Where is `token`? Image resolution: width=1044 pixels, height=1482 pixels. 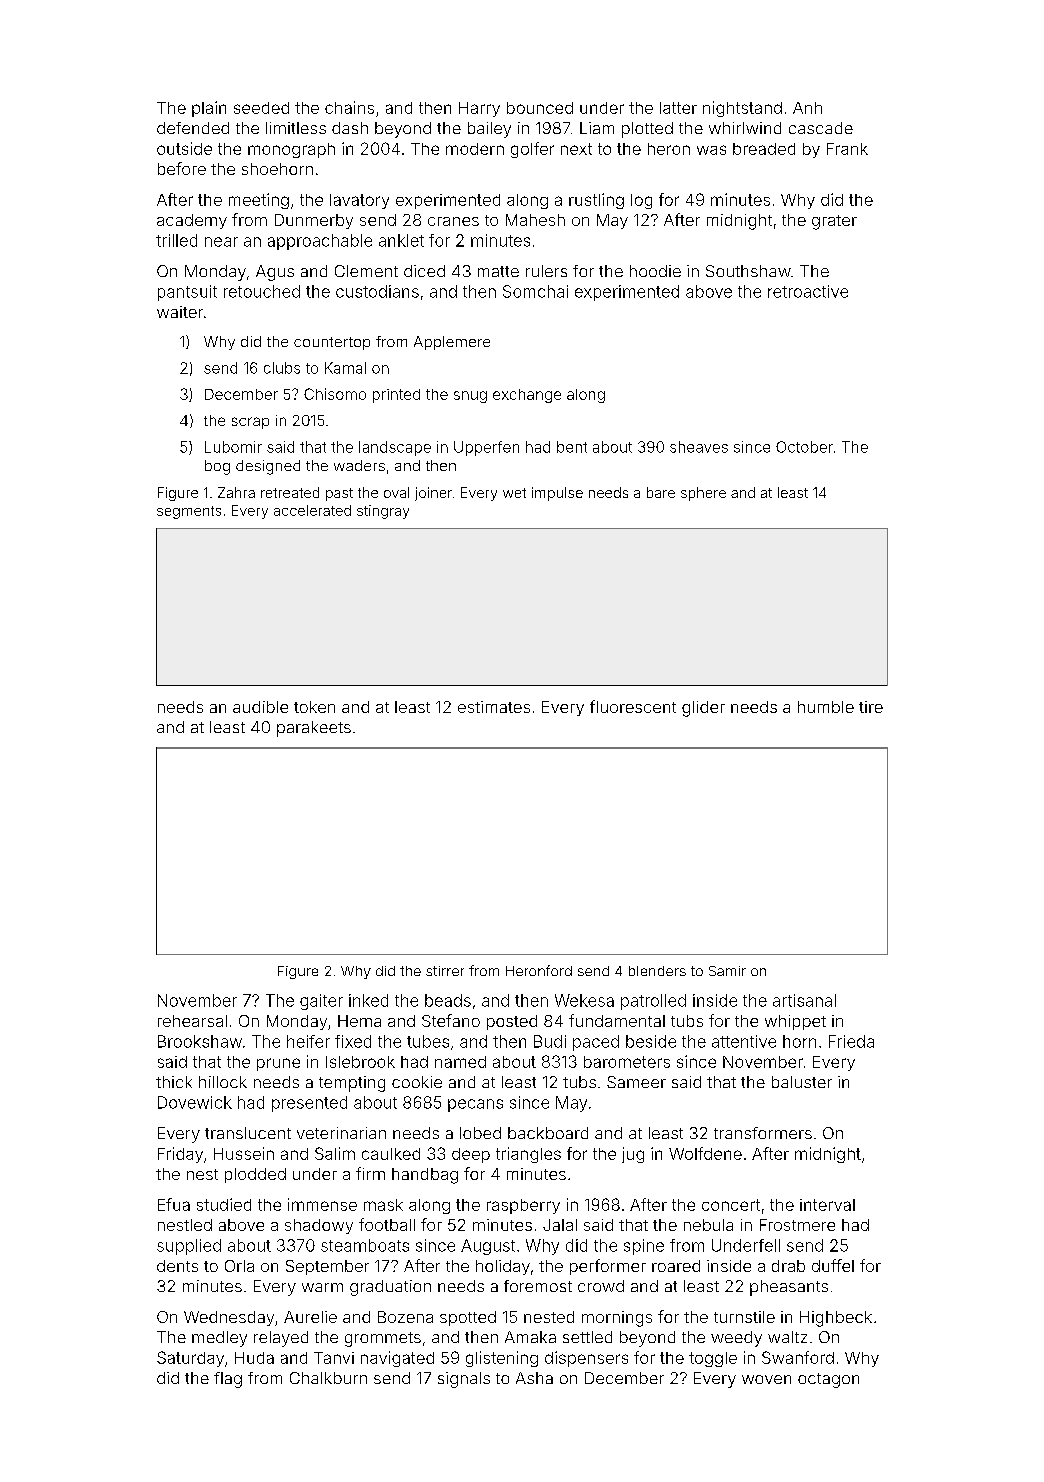 token is located at coordinates (314, 707).
